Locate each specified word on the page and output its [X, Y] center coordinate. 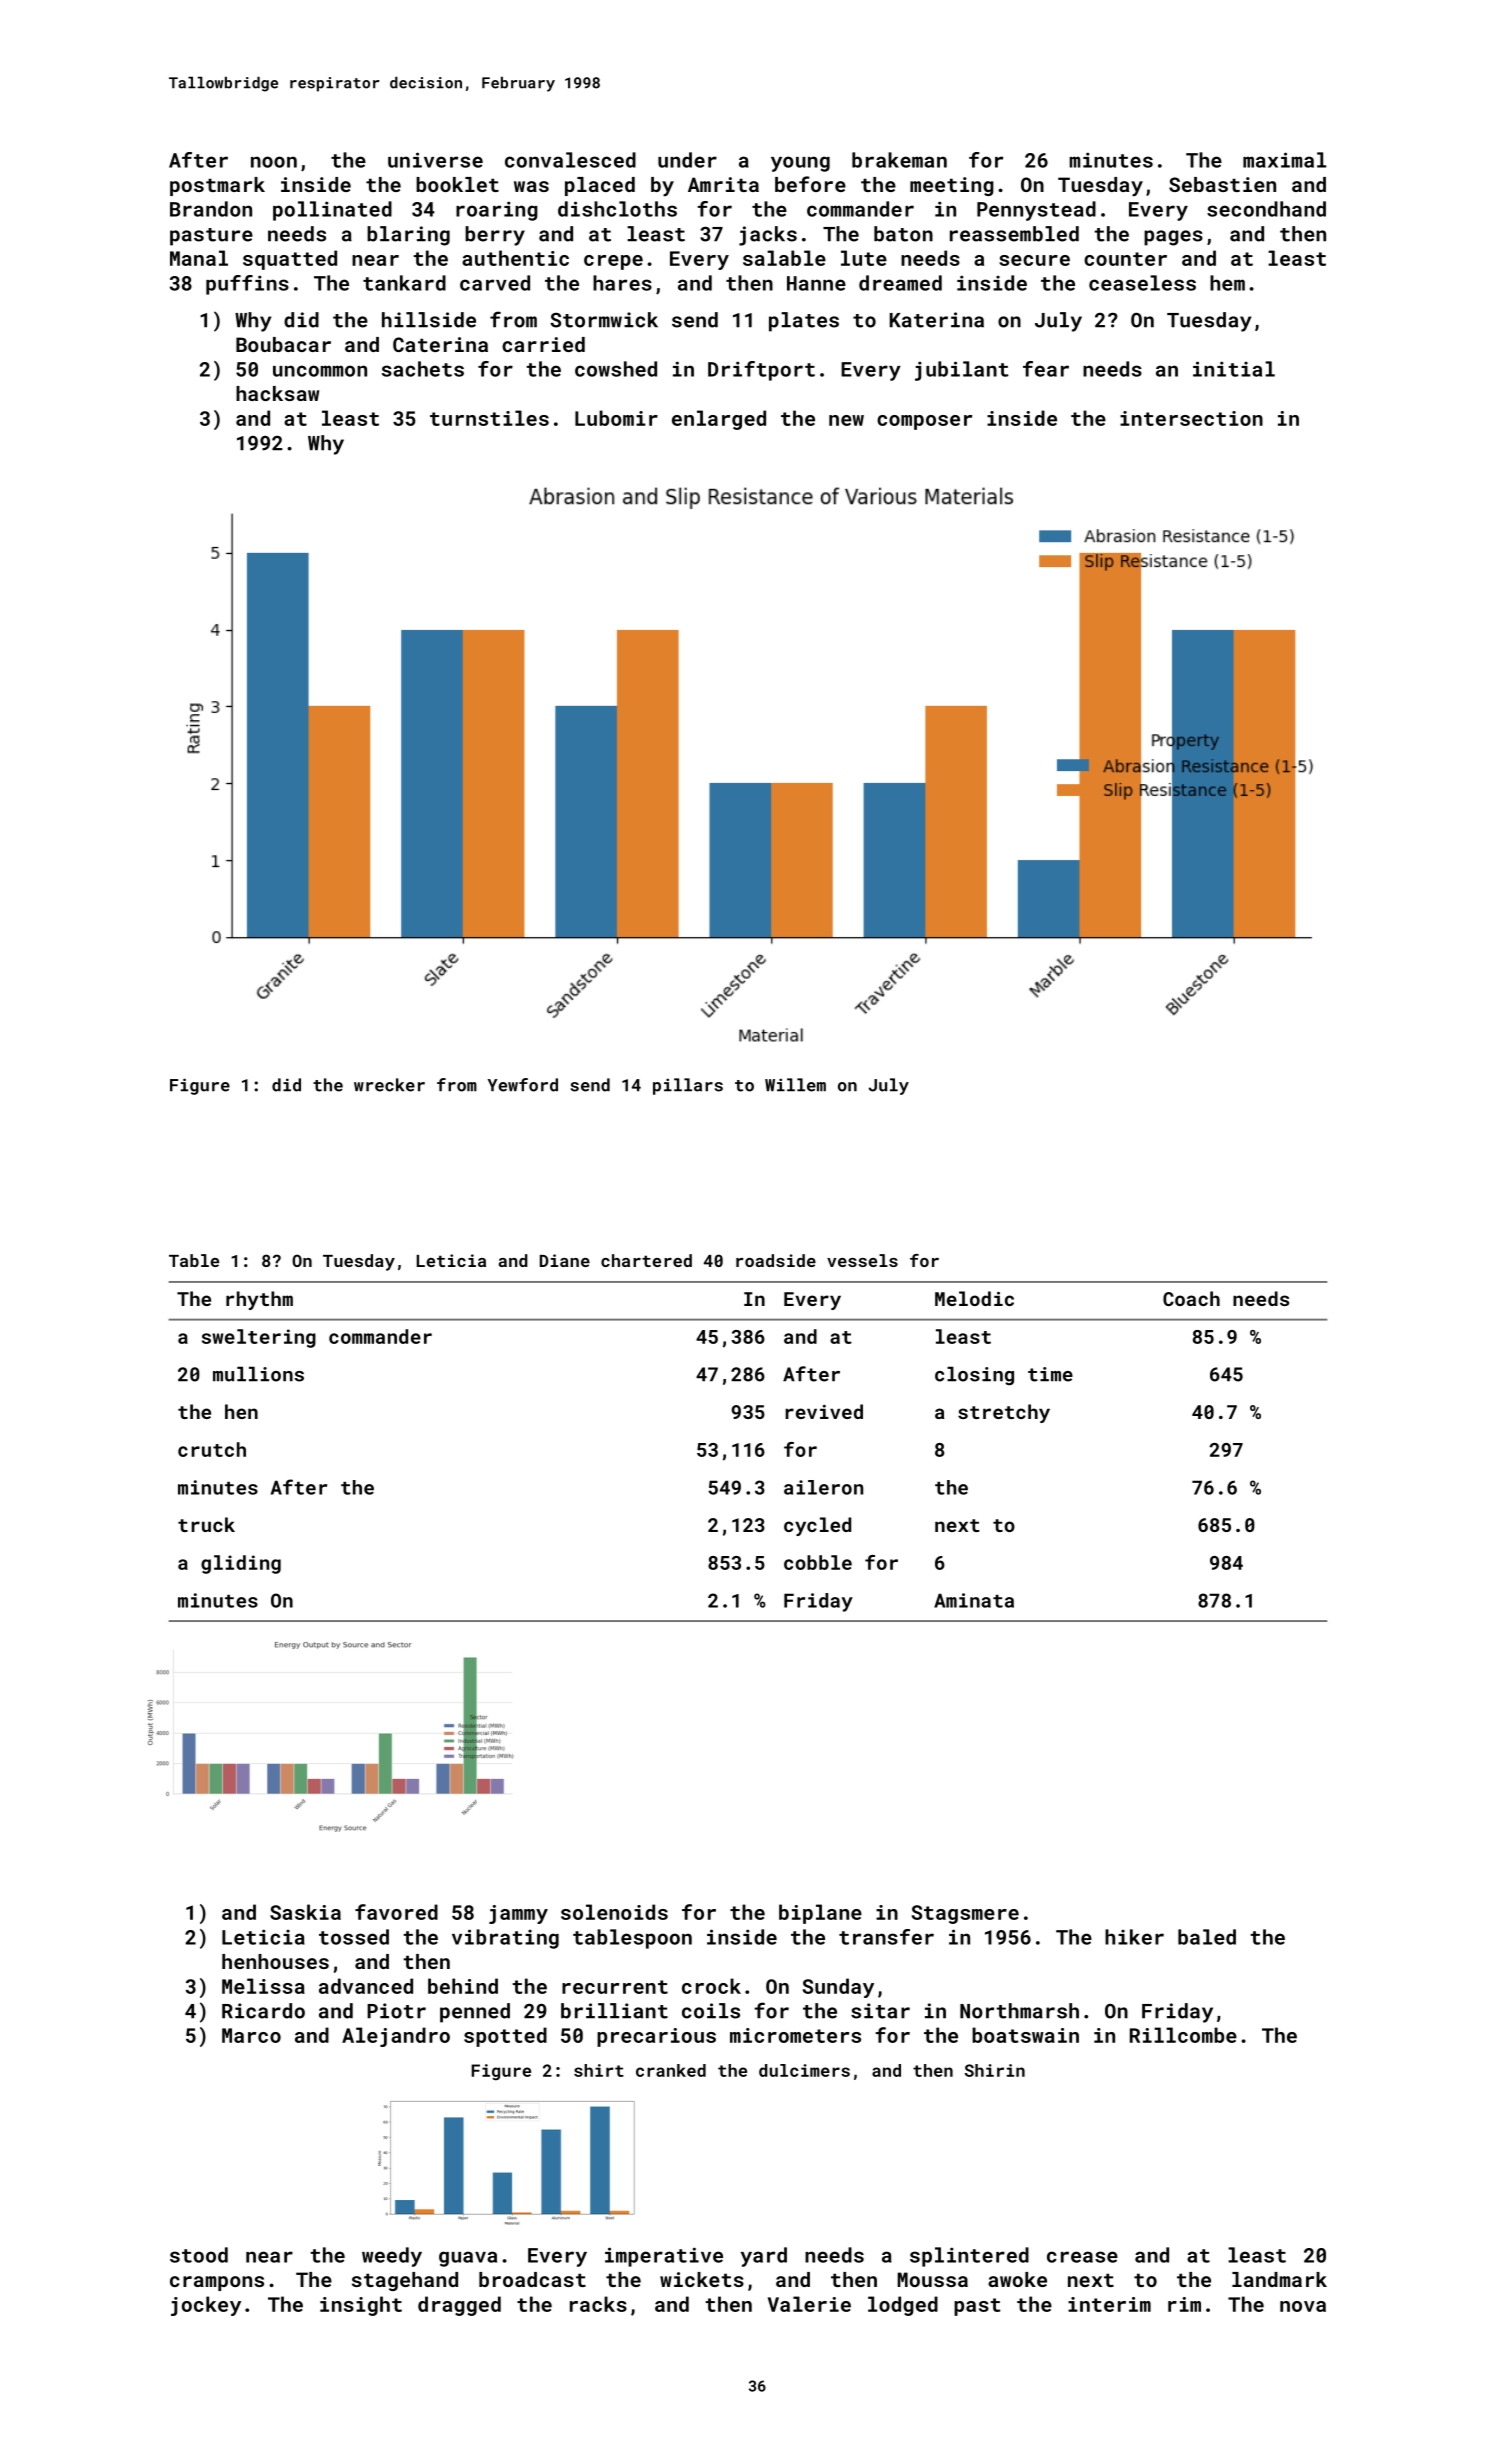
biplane [820, 1914]
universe [435, 160]
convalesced [570, 160]
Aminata [974, 1600]
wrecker [389, 1085]
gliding [241, 1564]
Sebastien [1222, 184]
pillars [688, 1086]
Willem [795, 1085]
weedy [392, 2257]
